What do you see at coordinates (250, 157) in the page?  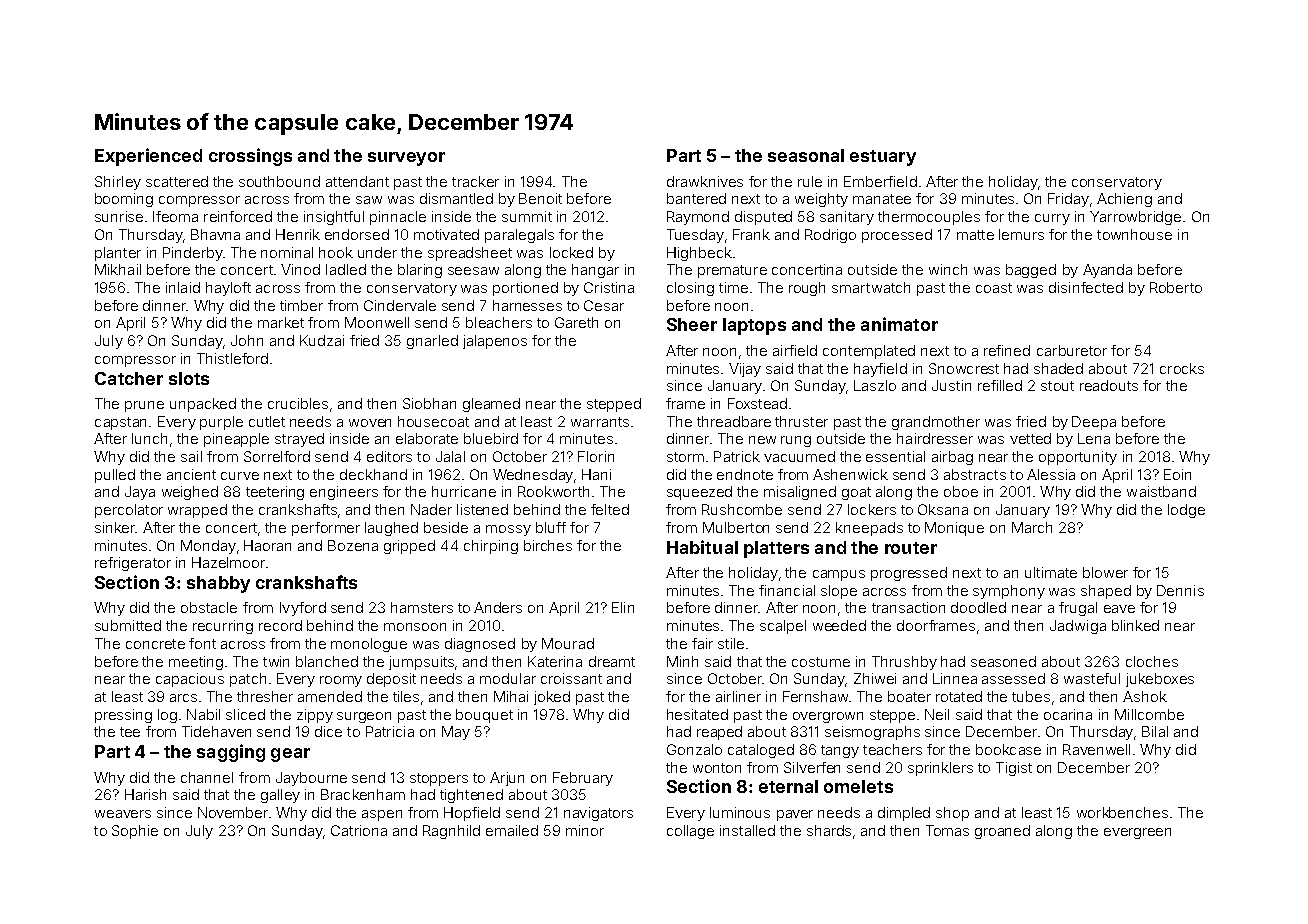 I see `crossings` at bounding box center [250, 157].
